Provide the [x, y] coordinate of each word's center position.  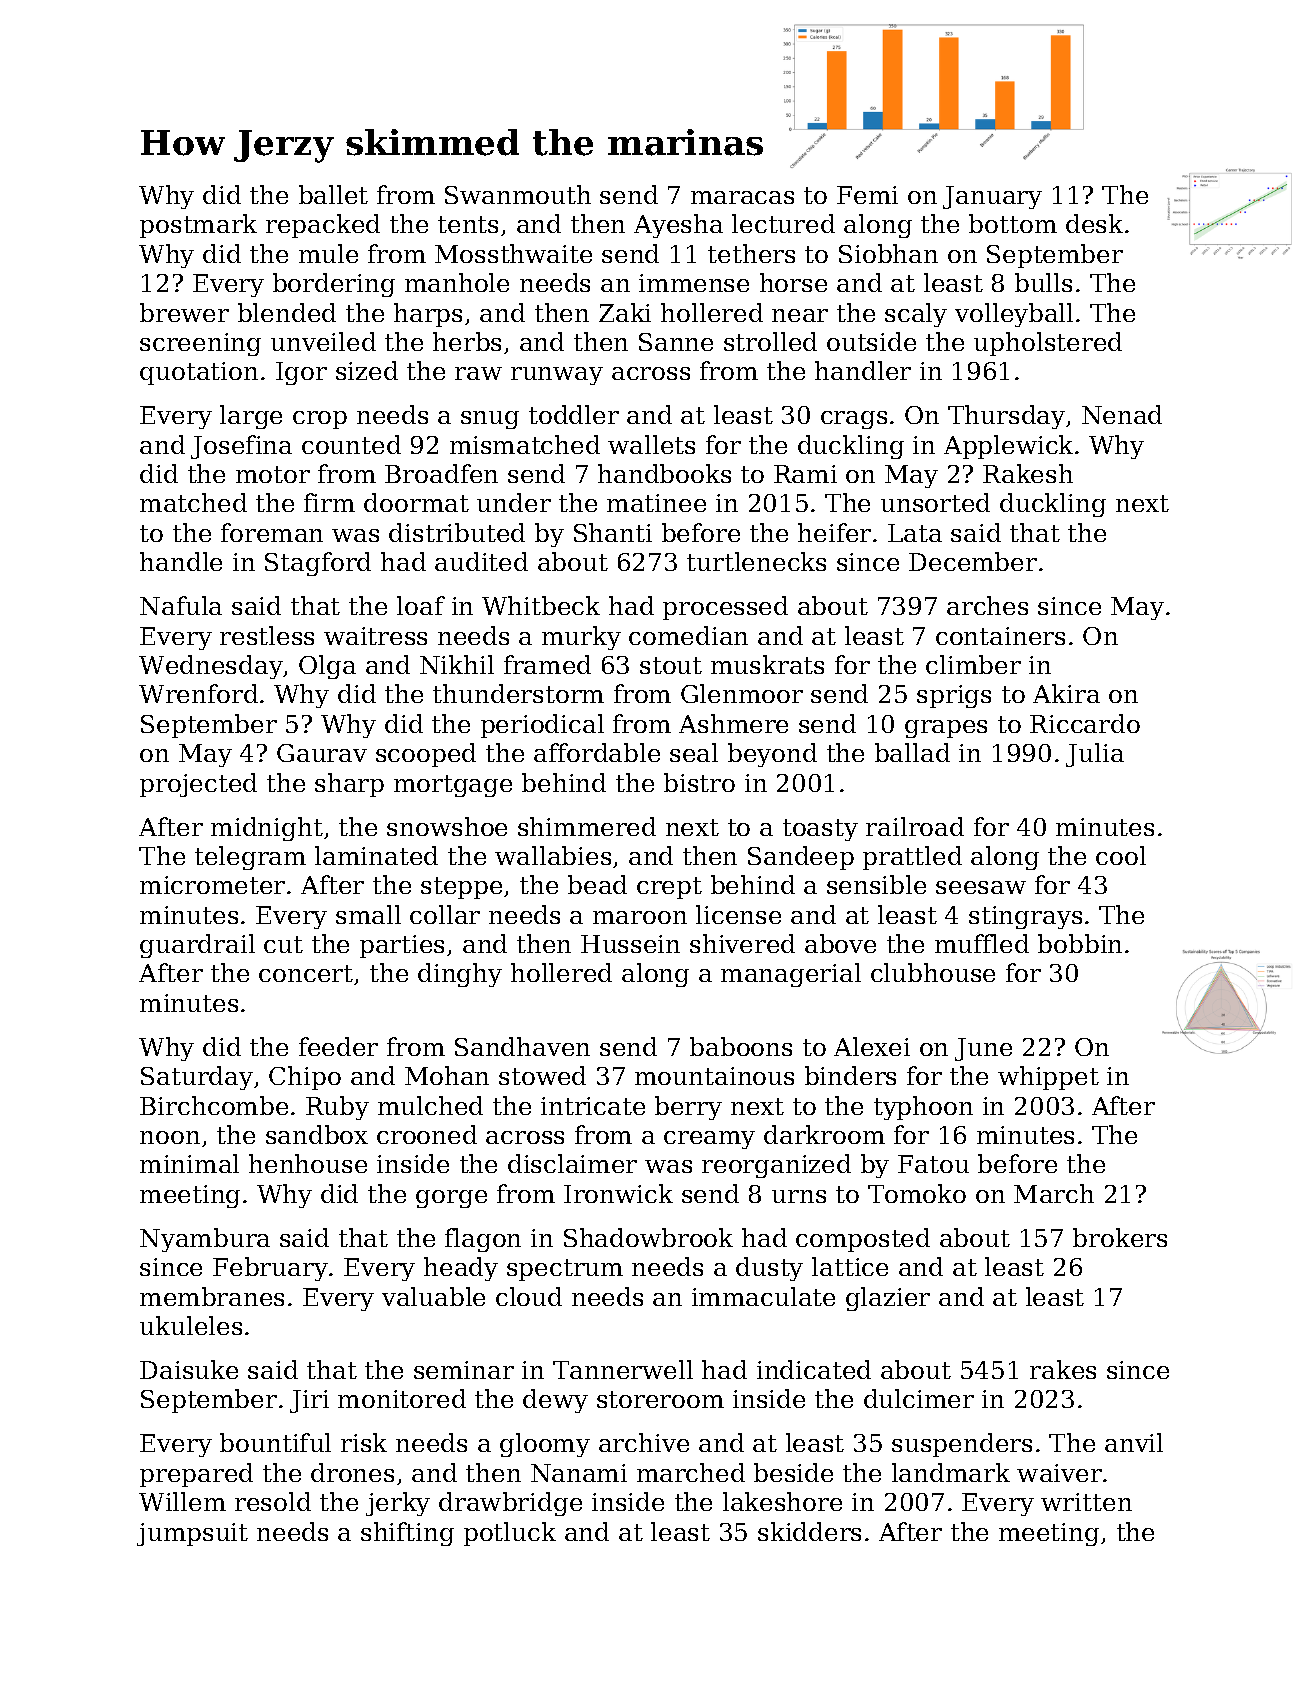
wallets [651, 444]
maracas [742, 197]
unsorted [935, 502]
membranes [212, 1296]
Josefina [241, 447]
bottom [1013, 223]
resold [273, 1501]
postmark [198, 226]
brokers [1120, 1237]
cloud [529, 1296]
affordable [597, 752]
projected [198, 785]
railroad [915, 826]
